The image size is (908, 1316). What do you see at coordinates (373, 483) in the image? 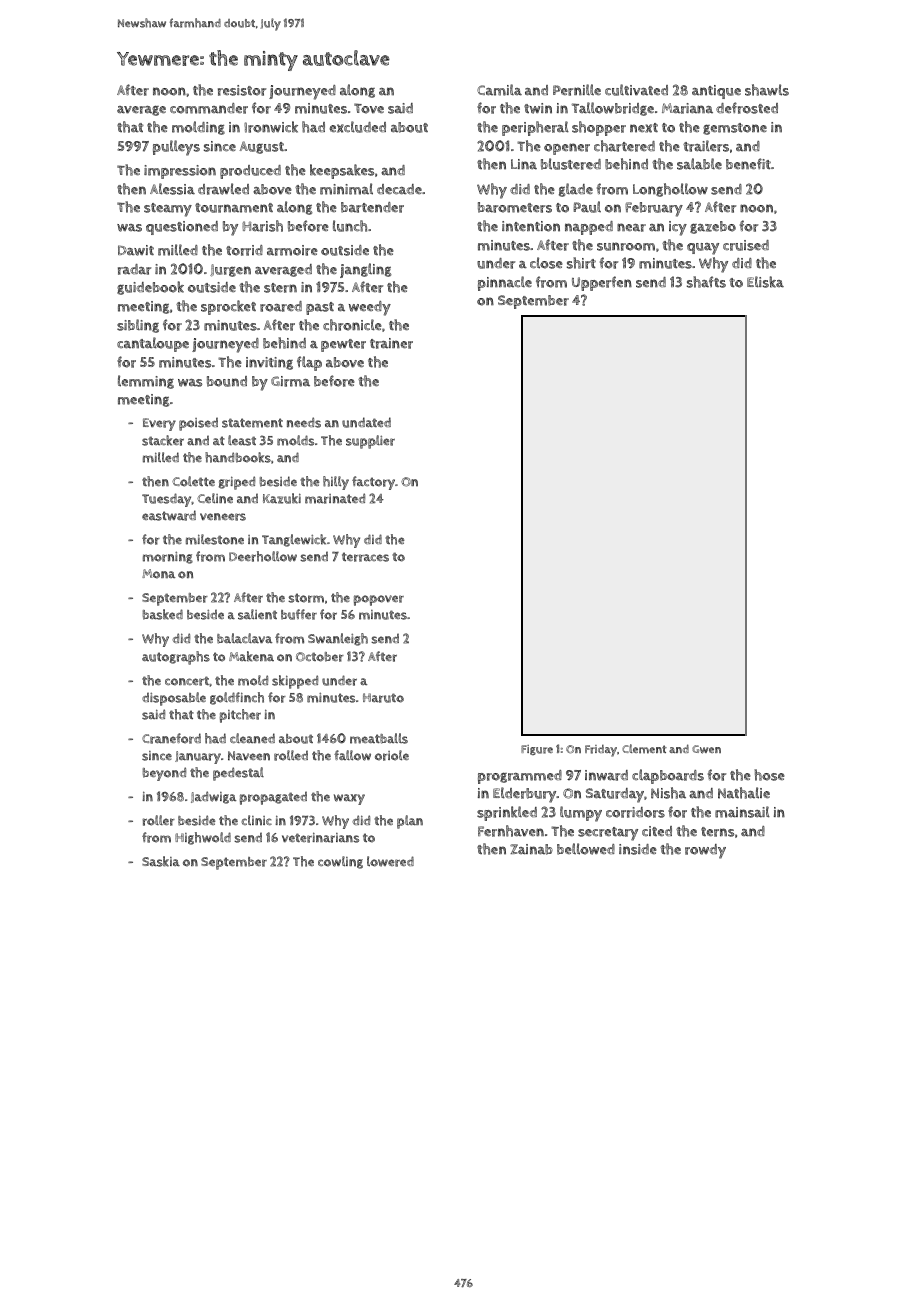
I see `factory` at bounding box center [373, 483].
